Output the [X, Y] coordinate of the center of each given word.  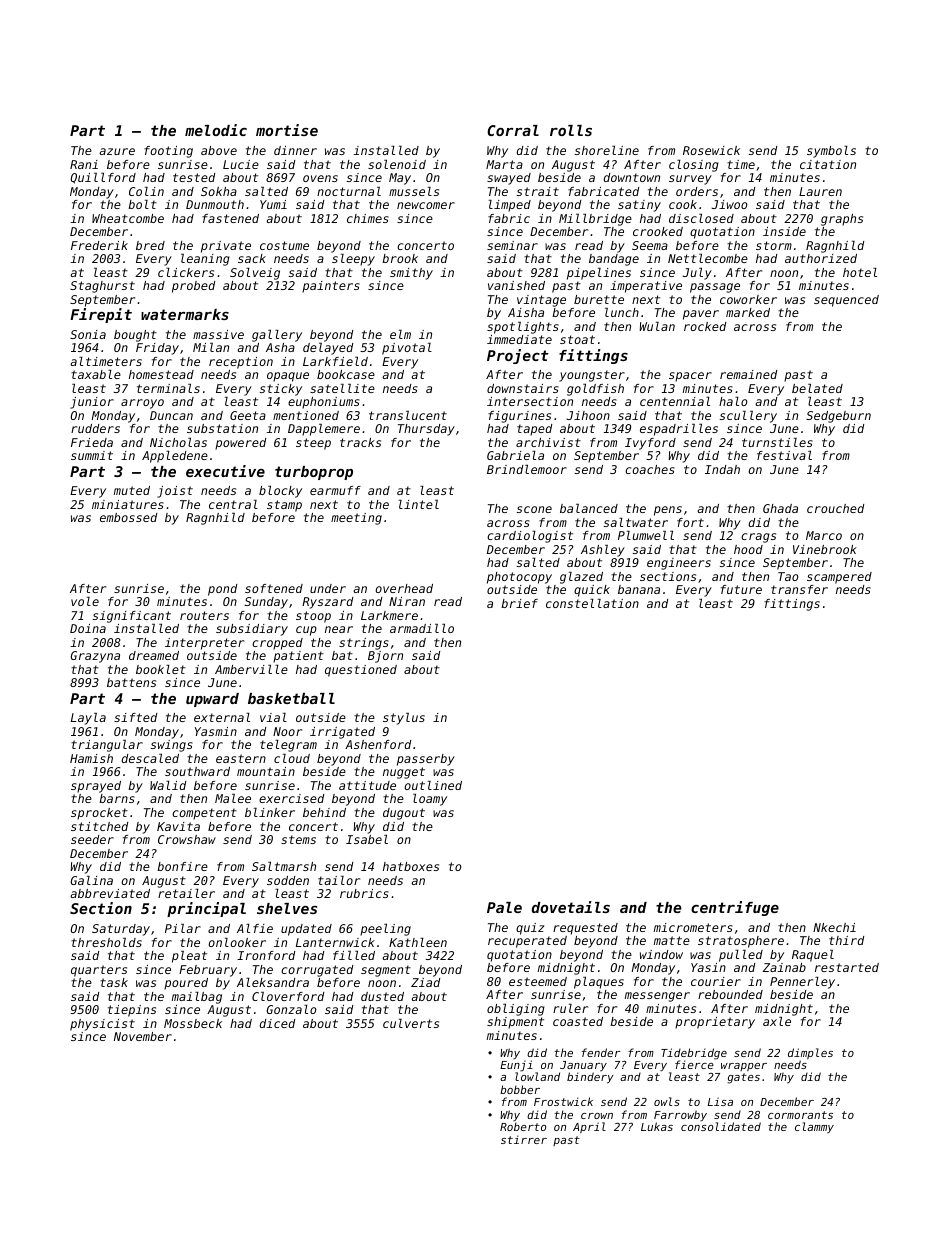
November [143, 1036]
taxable [96, 374]
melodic [216, 130]
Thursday [426, 430]
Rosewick [711, 150]
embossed [128, 517]
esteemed [538, 981]
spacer [690, 377]
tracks [360, 442]
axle [777, 1021]
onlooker [237, 942]
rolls [571, 130]
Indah [722, 469]
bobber [520, 1089]
